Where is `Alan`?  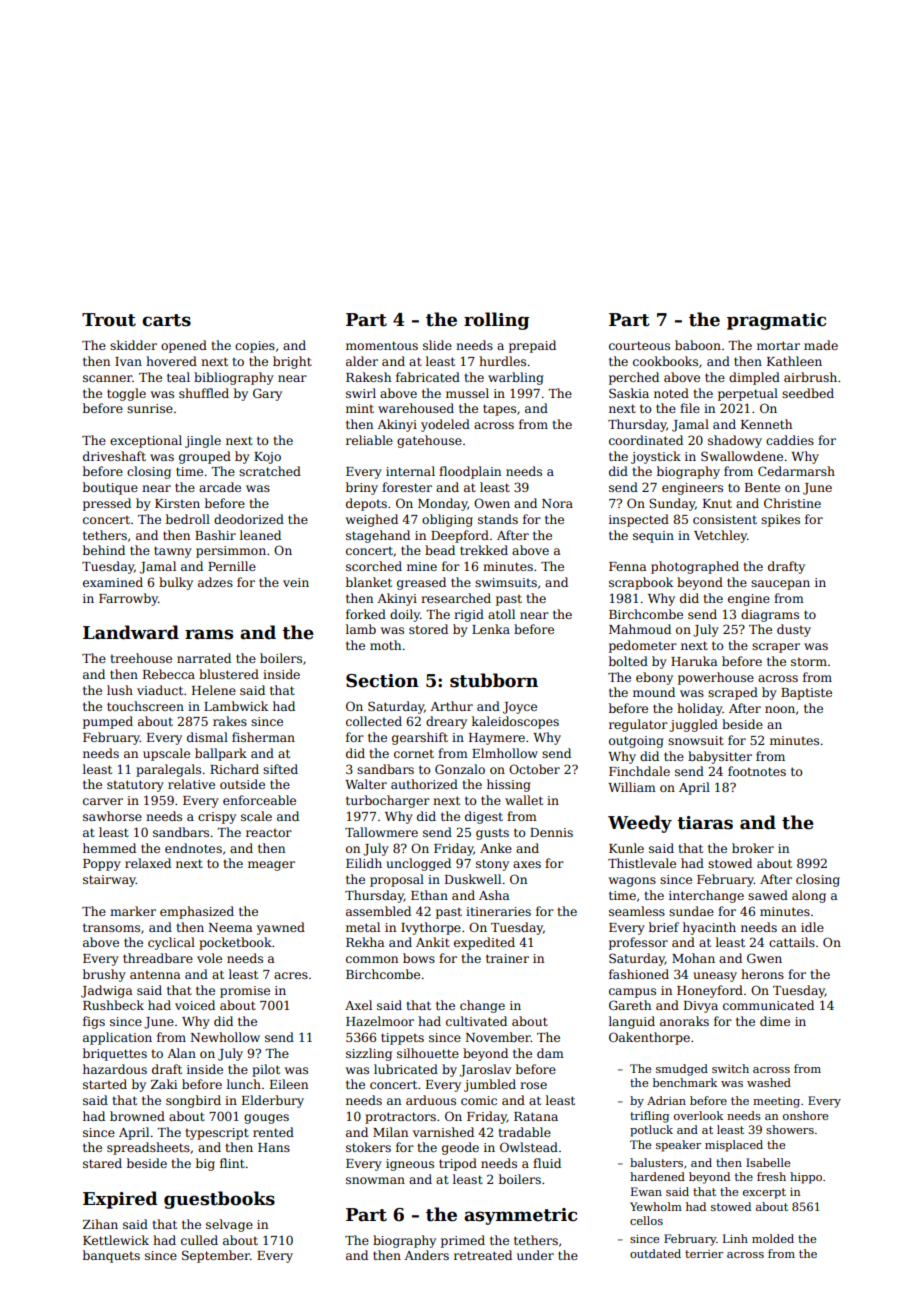
Alan is located at coordinates (181, 1053).
